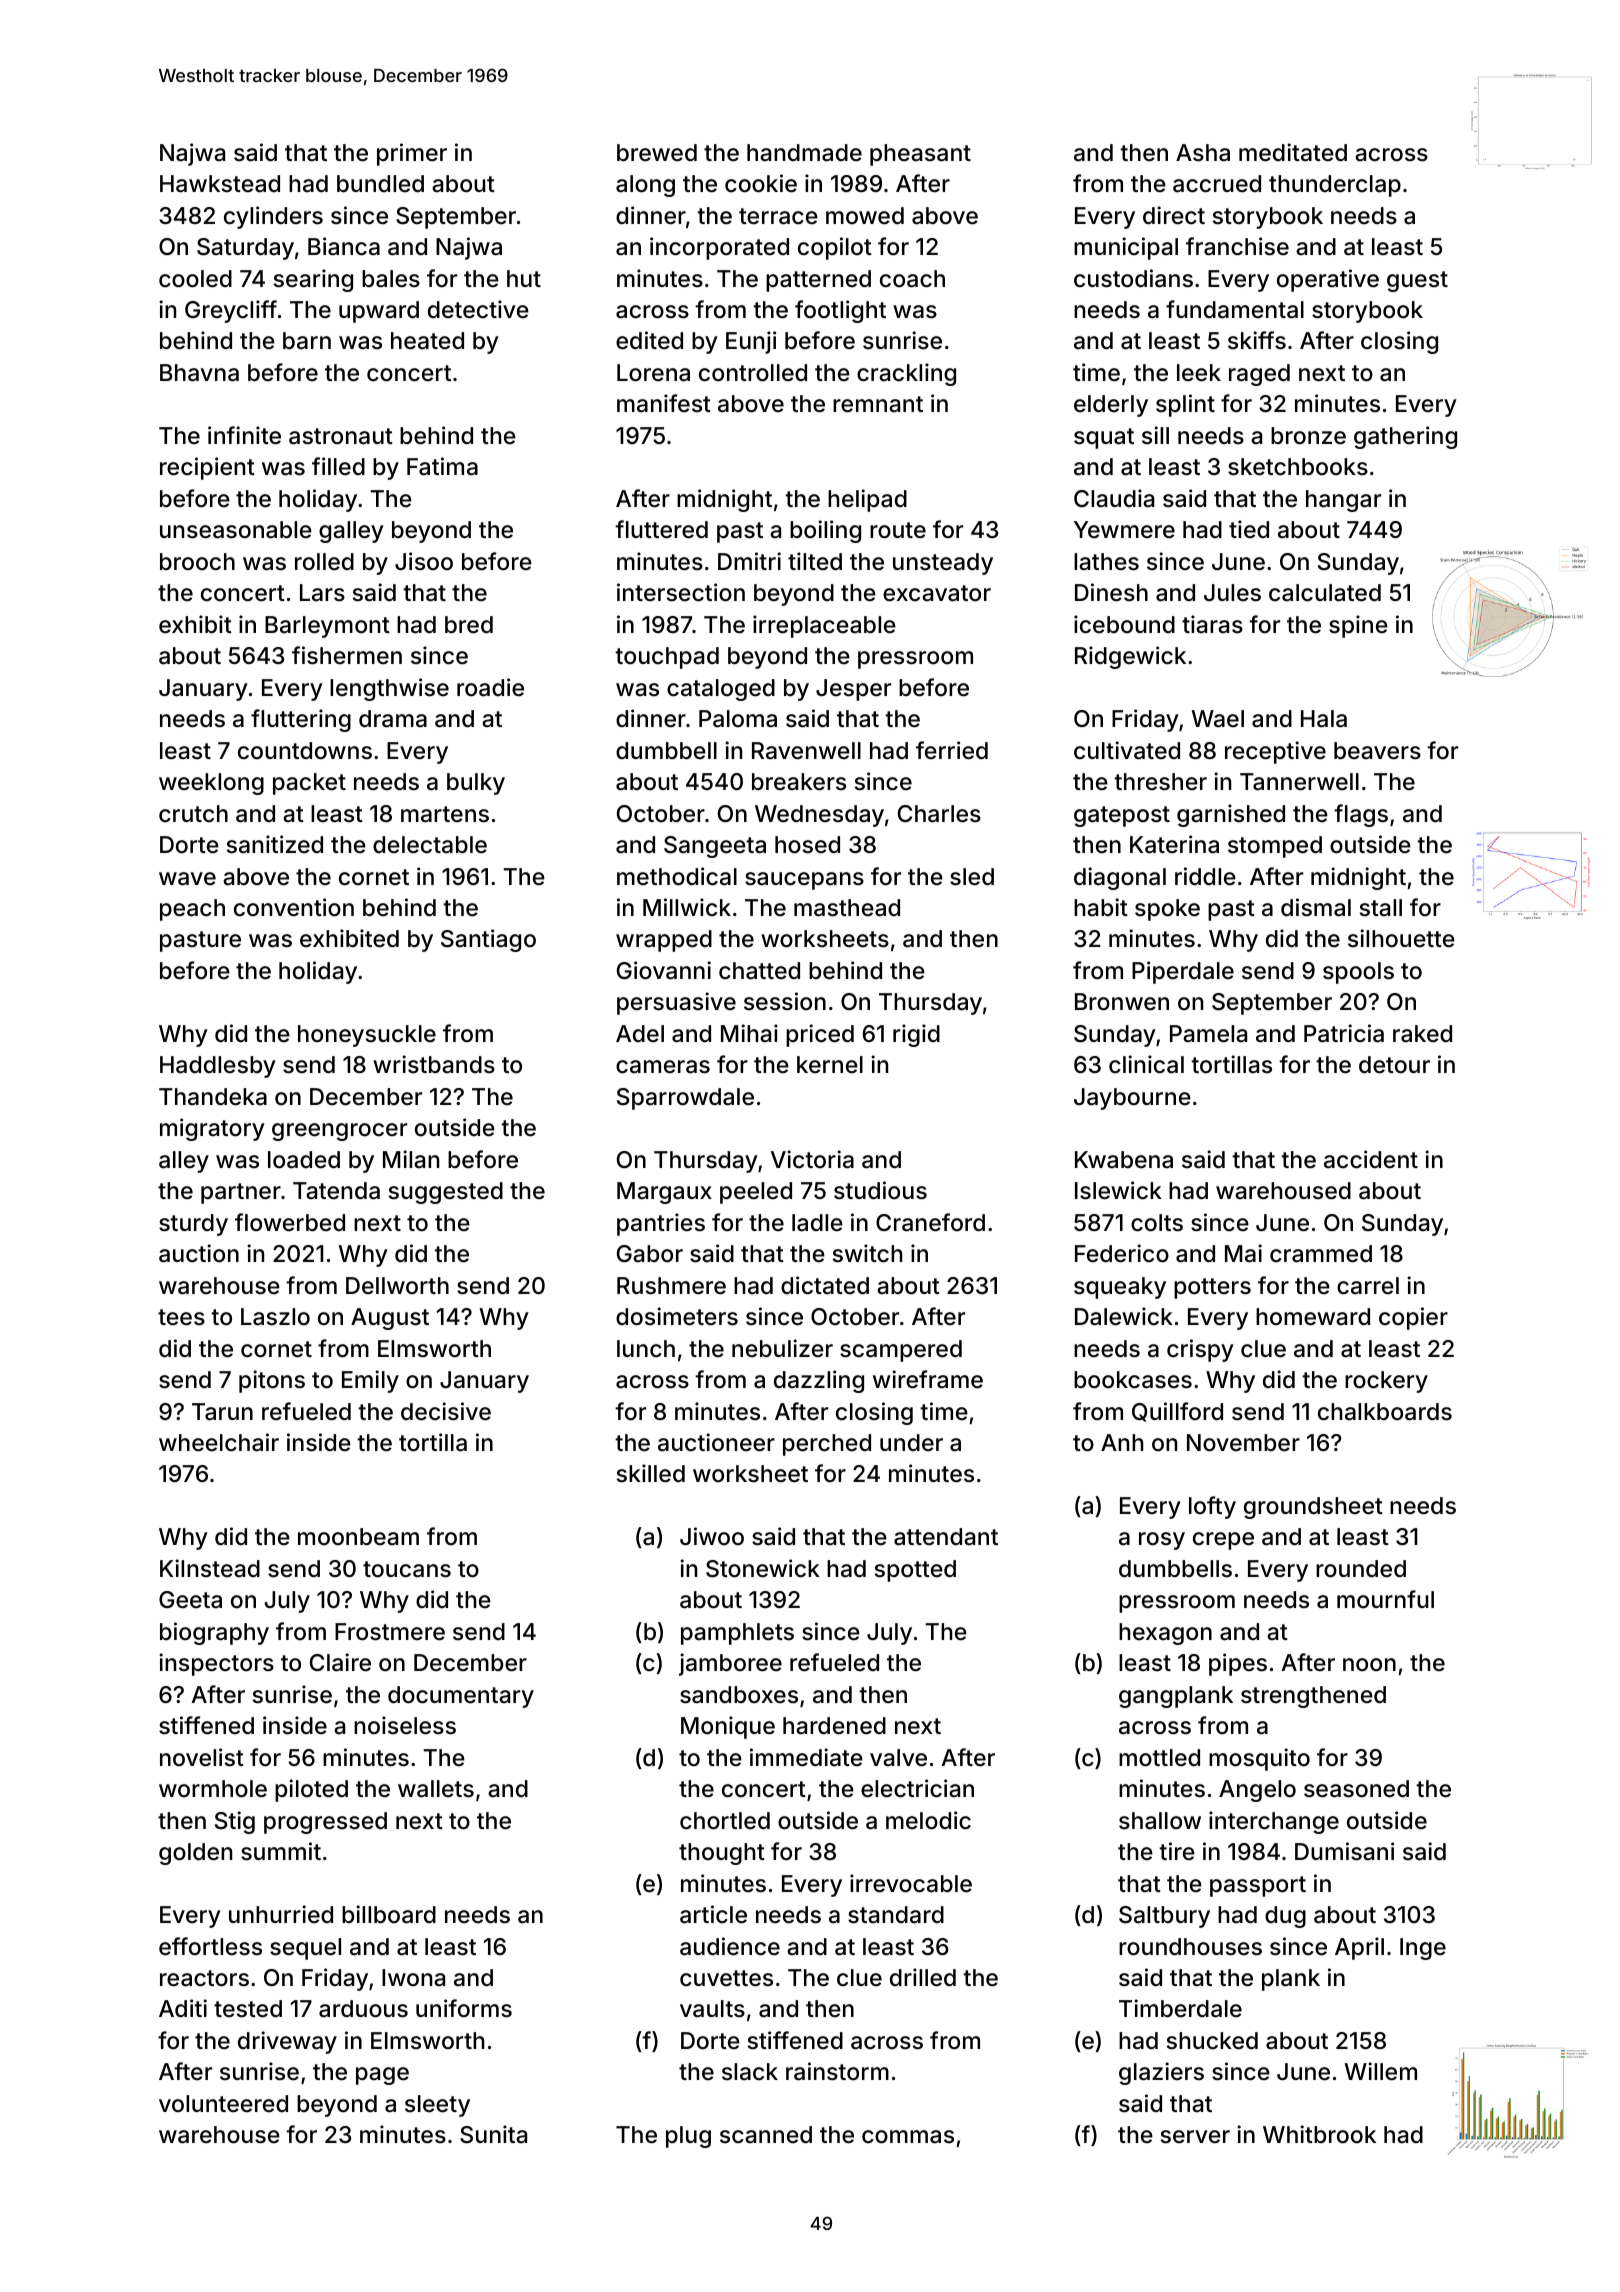 This image has height=2292, width=1620. What do you see at coordinates (937, 593) in the image?
I see `excavator` at bounding box center [937, 593].
